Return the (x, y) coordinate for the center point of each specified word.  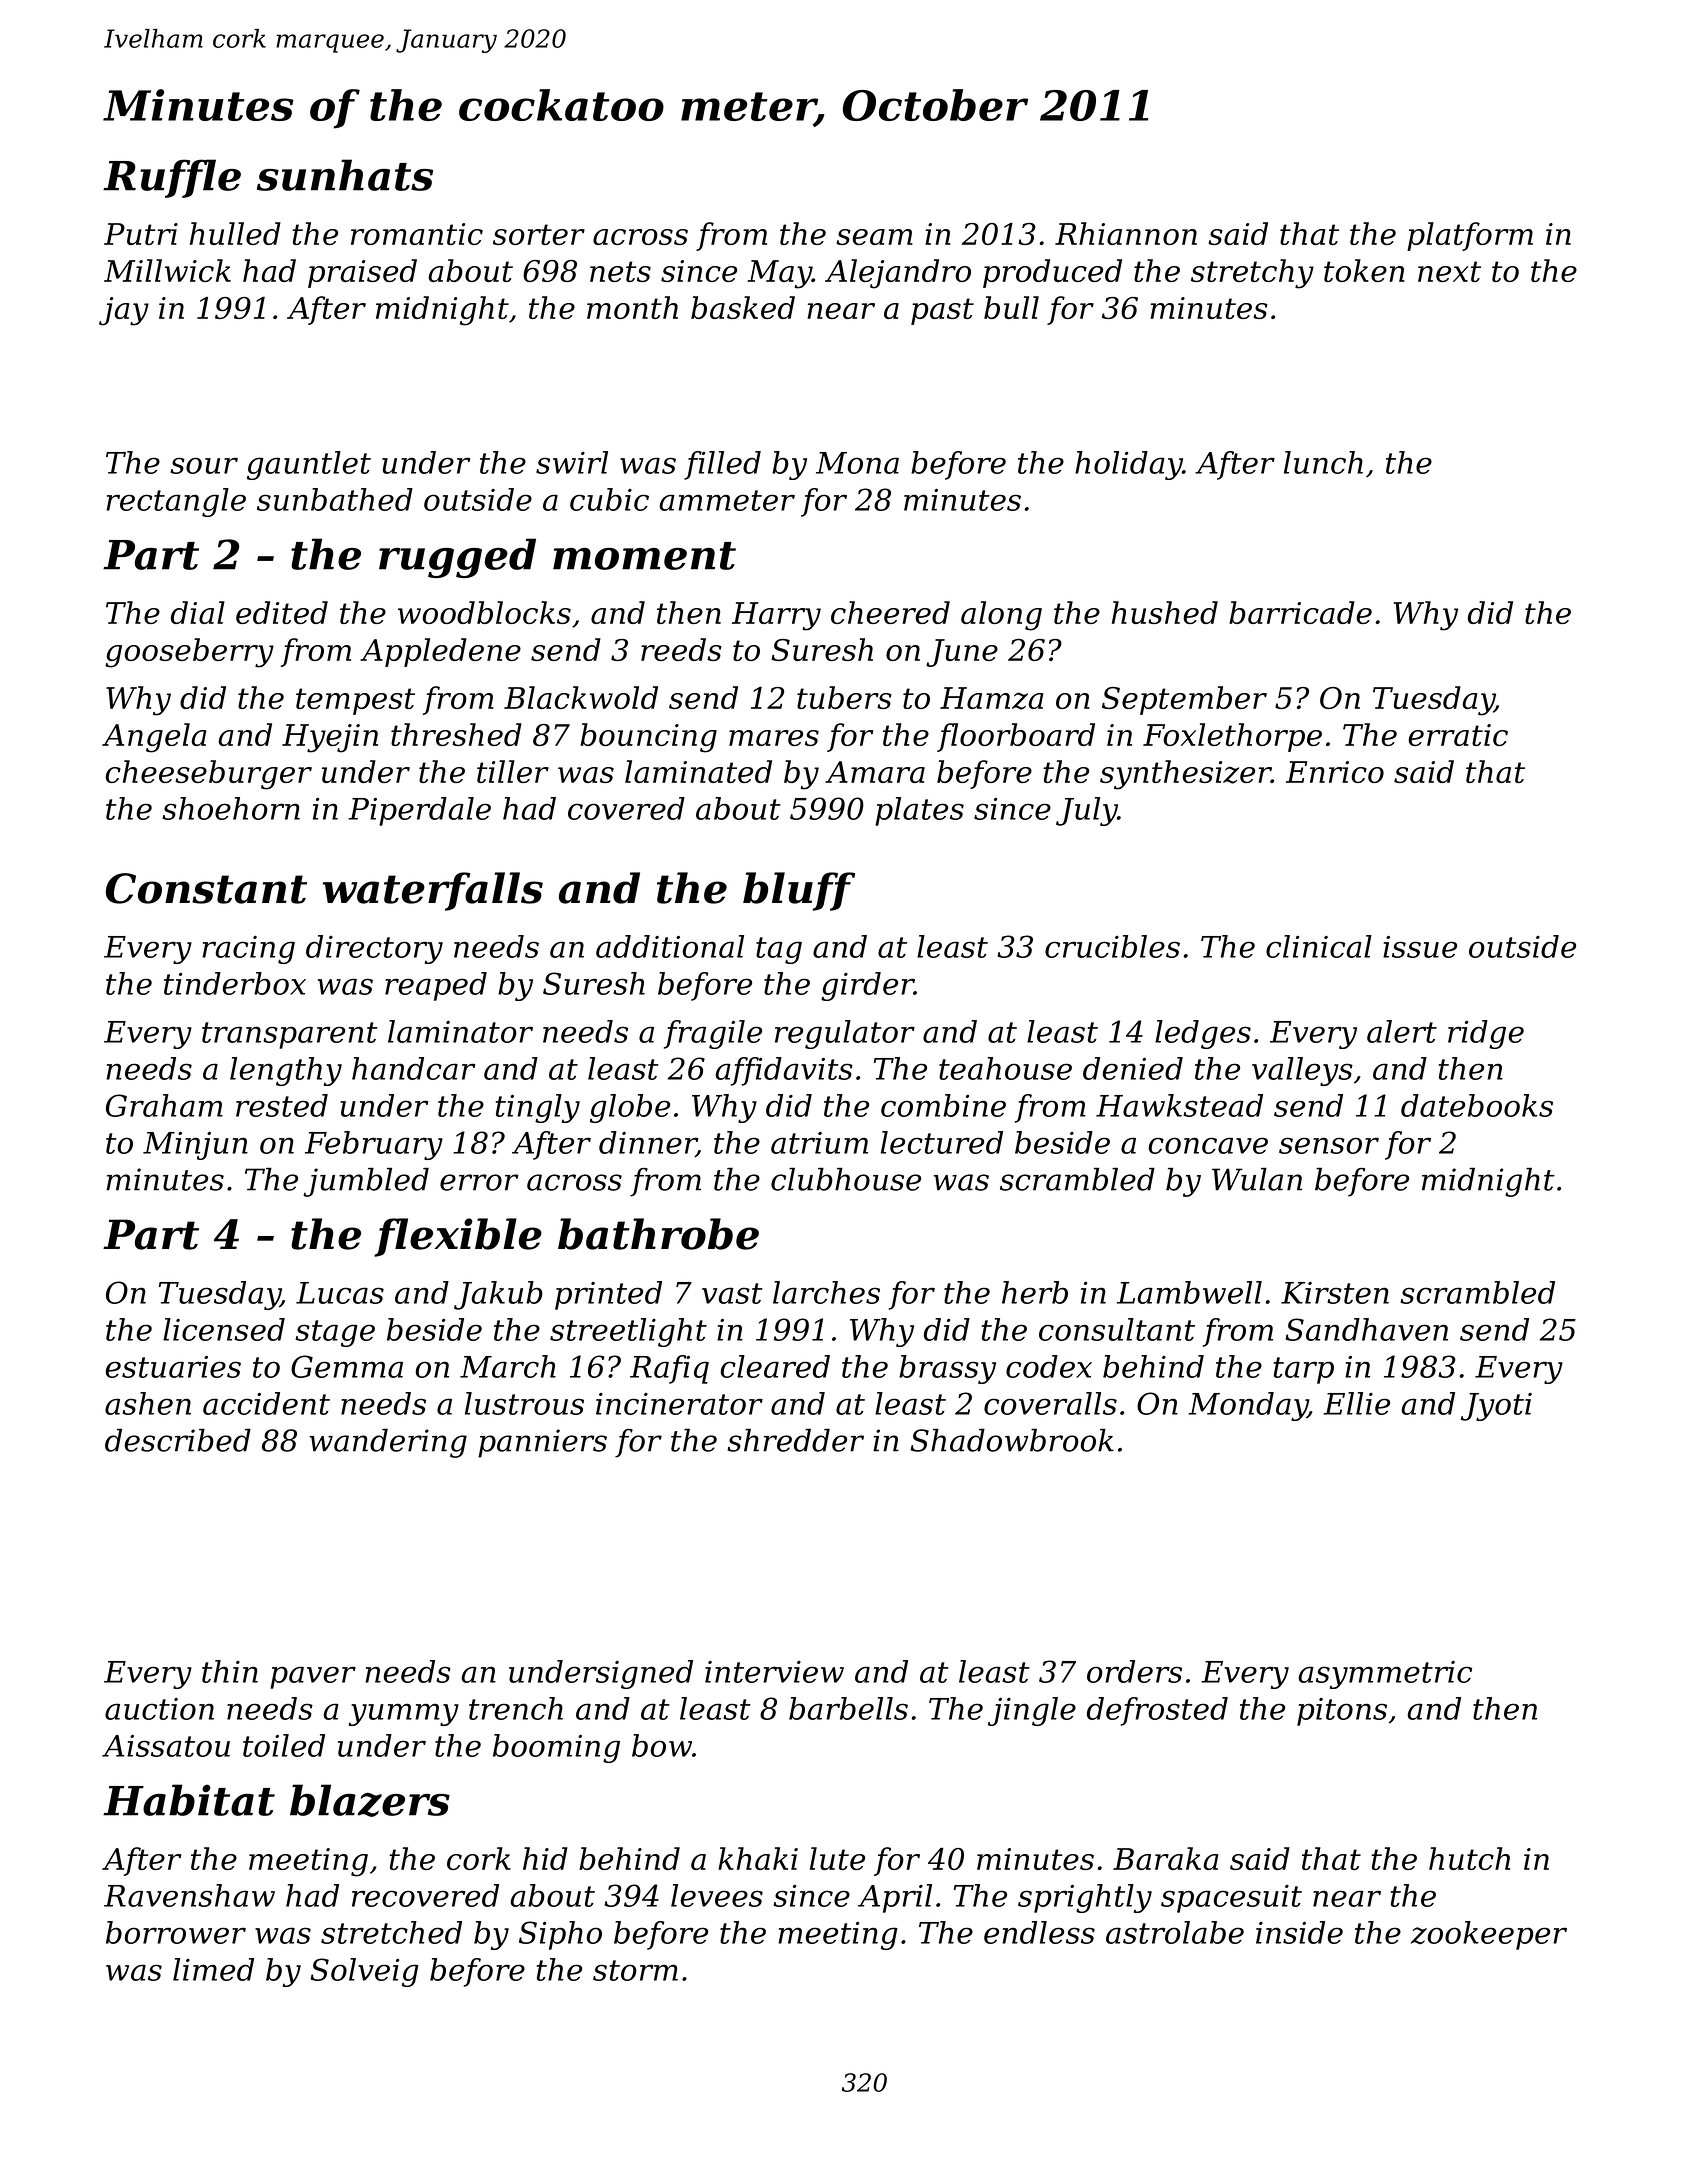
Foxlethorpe (1232, 737)
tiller (513, 771)
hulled (235, 233)
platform (1470, 236)
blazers (370, 1800)
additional (670, 946)
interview (774, 1672)
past (942, 311)
